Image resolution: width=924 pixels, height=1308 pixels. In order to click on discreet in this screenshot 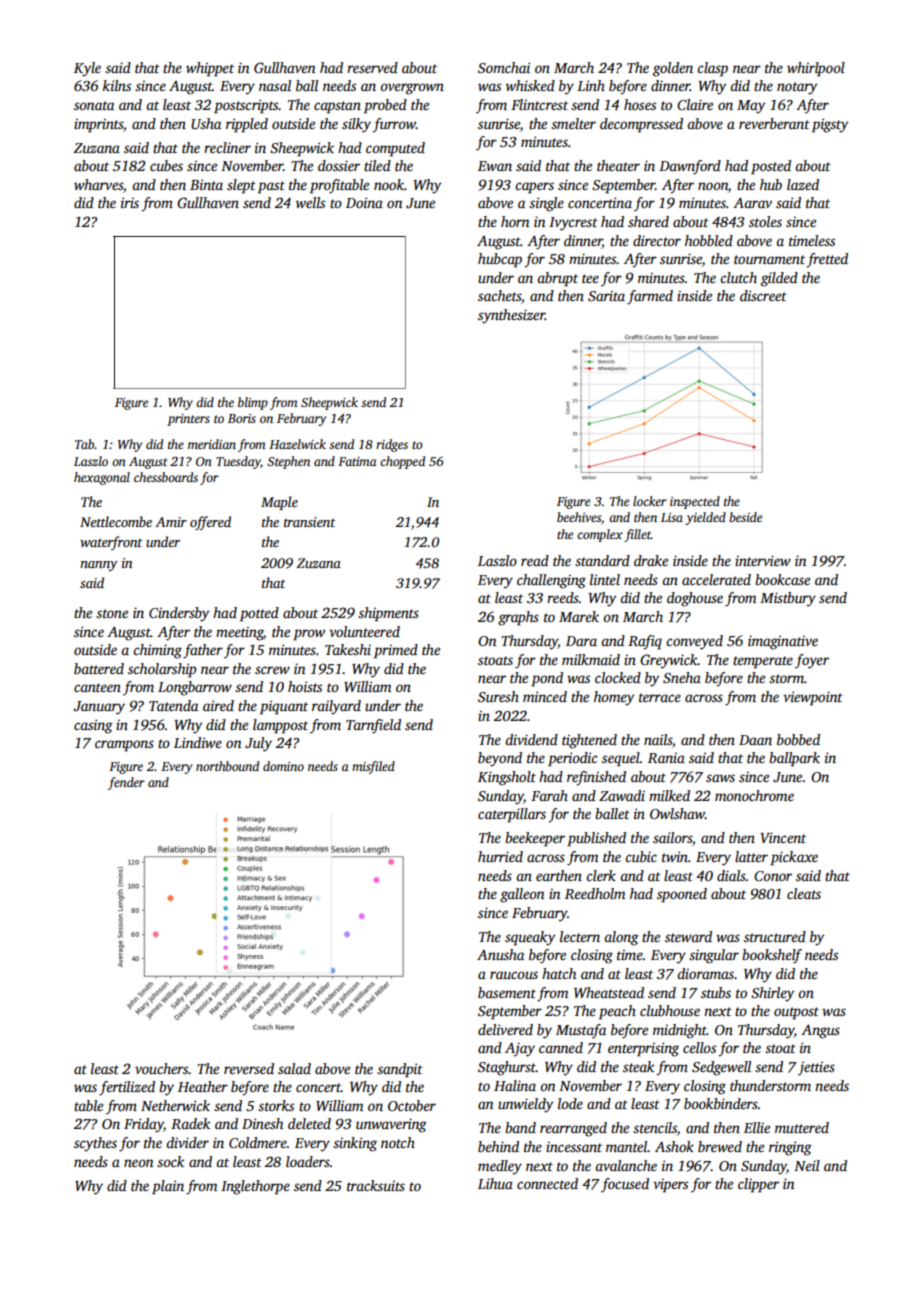, I will do `click(763, 295)`.
